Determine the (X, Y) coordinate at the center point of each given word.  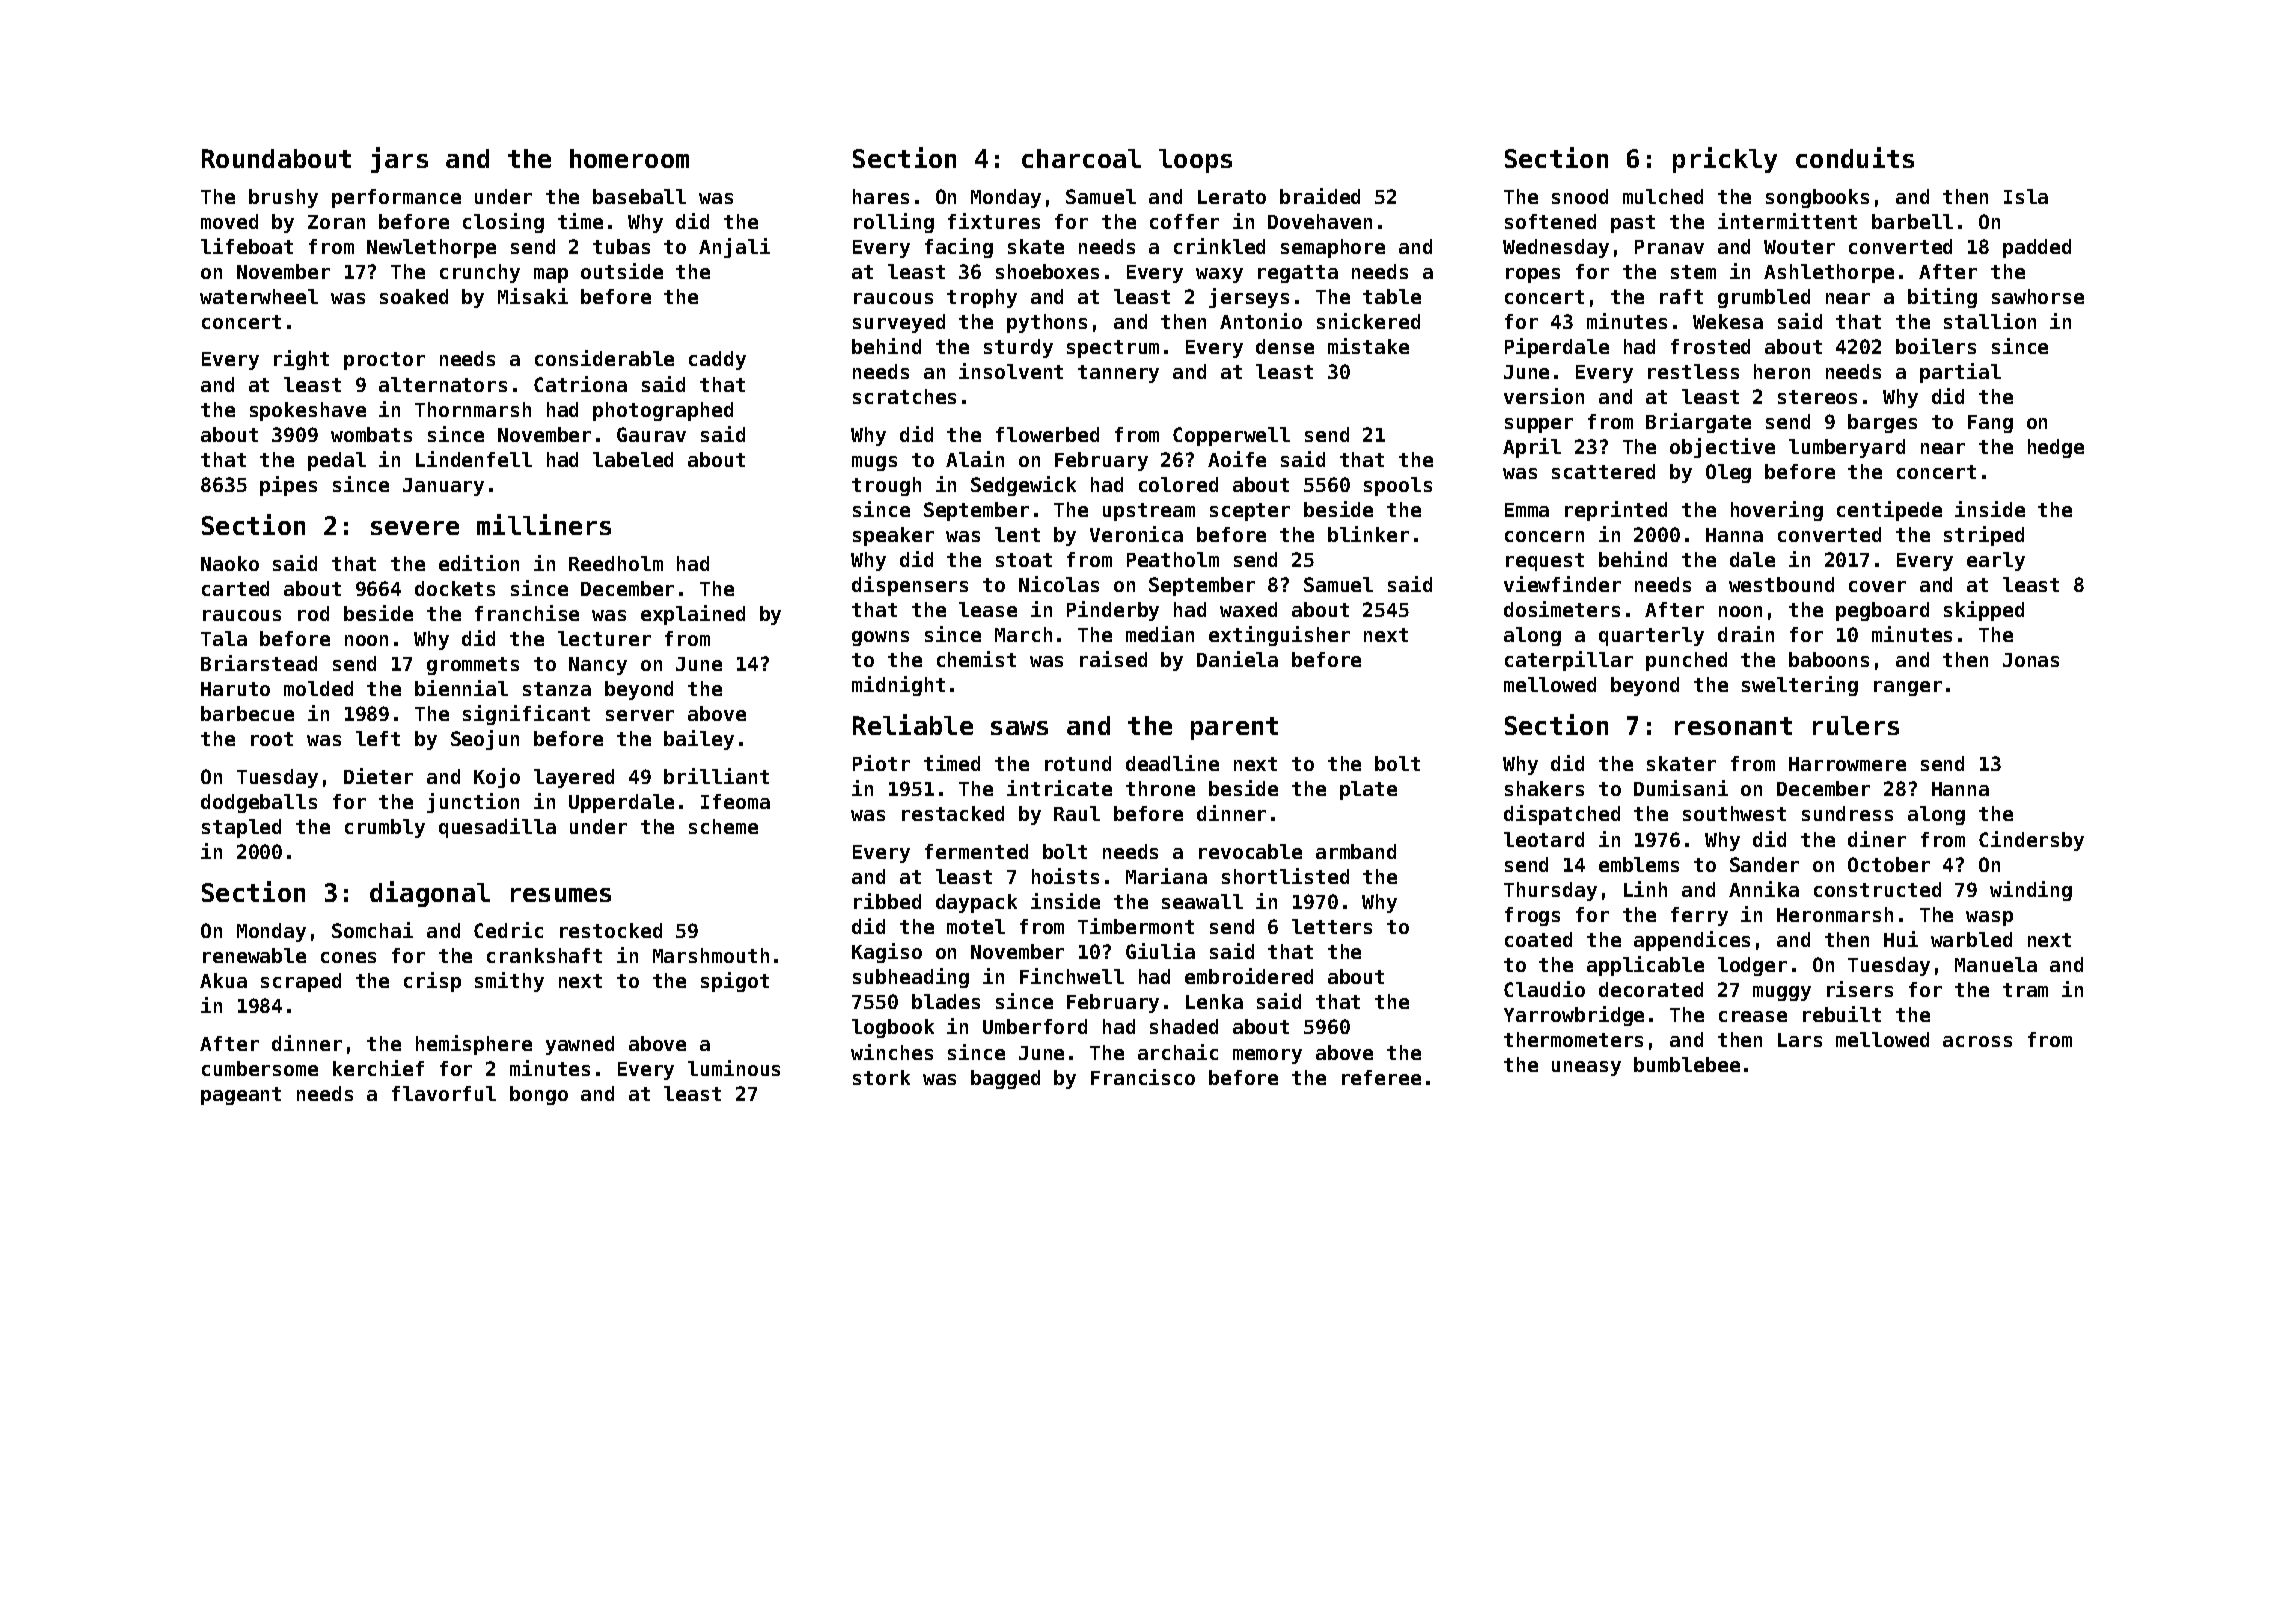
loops (1195, 161)
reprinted (1616, 511)
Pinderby (1113, 611)
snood (1580, 196)
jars (399, 160)
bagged (1005, 1079)
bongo (539, 1095)
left (378, 738)
